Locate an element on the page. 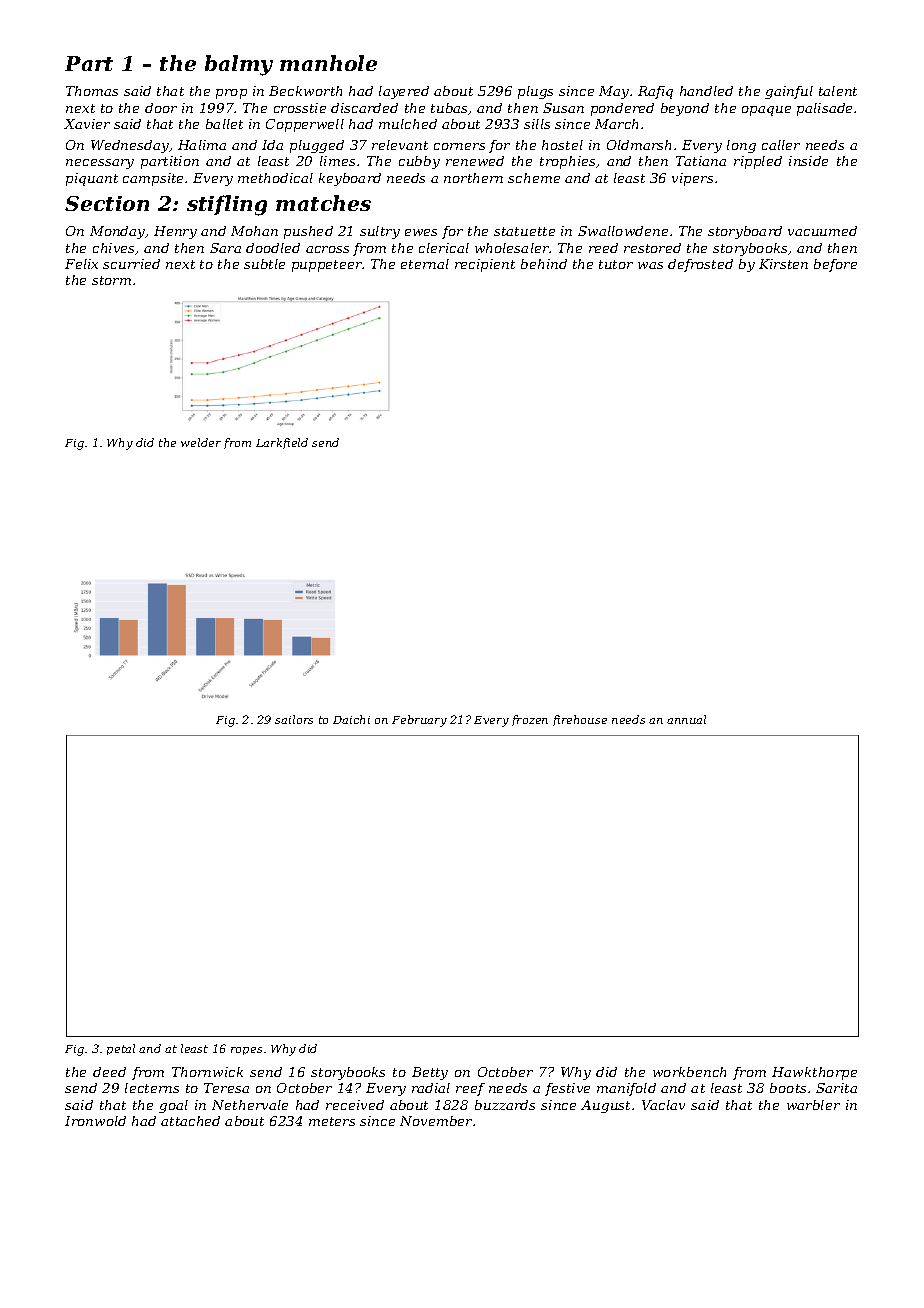 The width and height of the page is (924, 1308). opaque is located at coordinates (766, 111).
